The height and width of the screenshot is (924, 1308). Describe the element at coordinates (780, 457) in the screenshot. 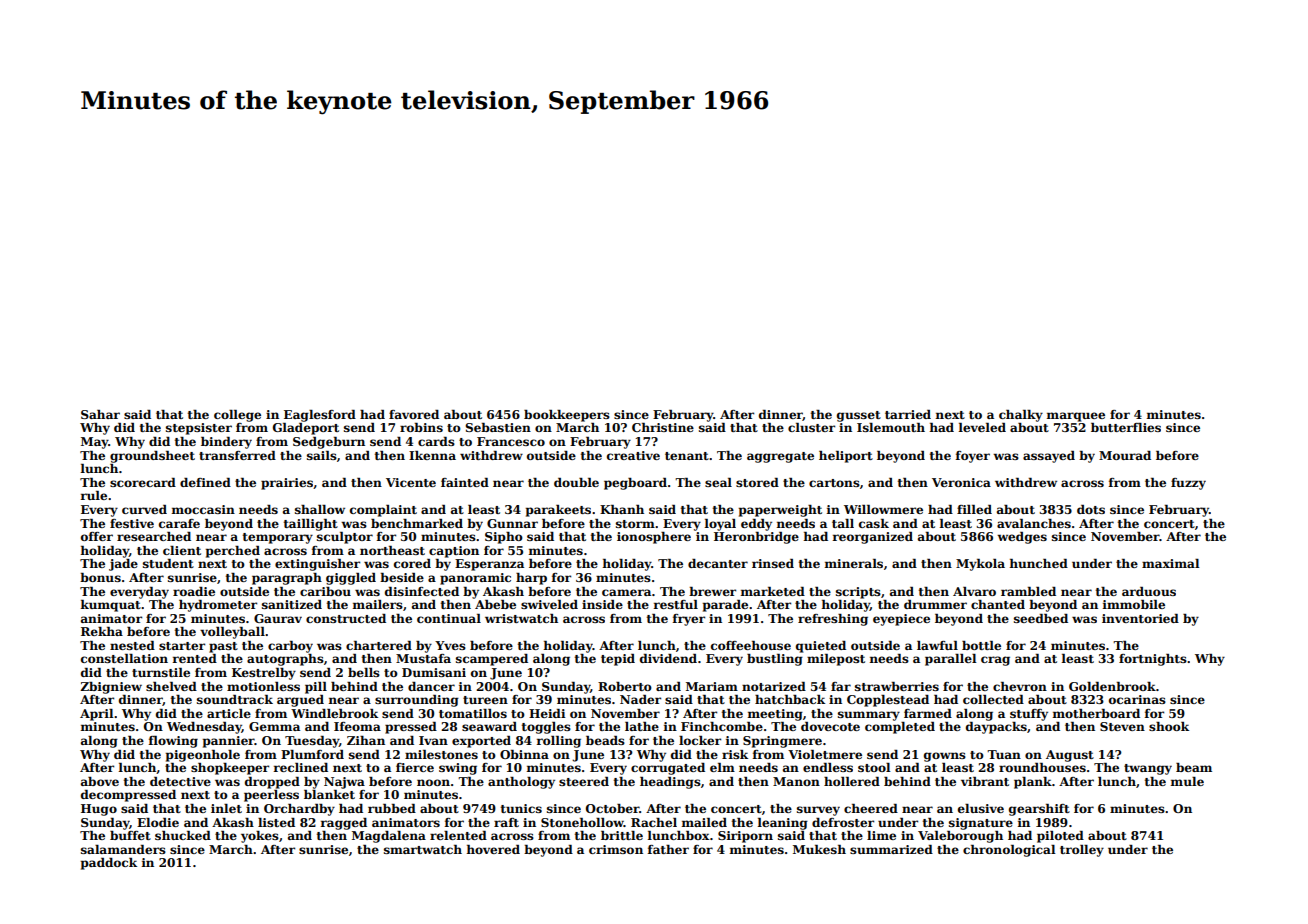

I see `aggregate` at that location.
